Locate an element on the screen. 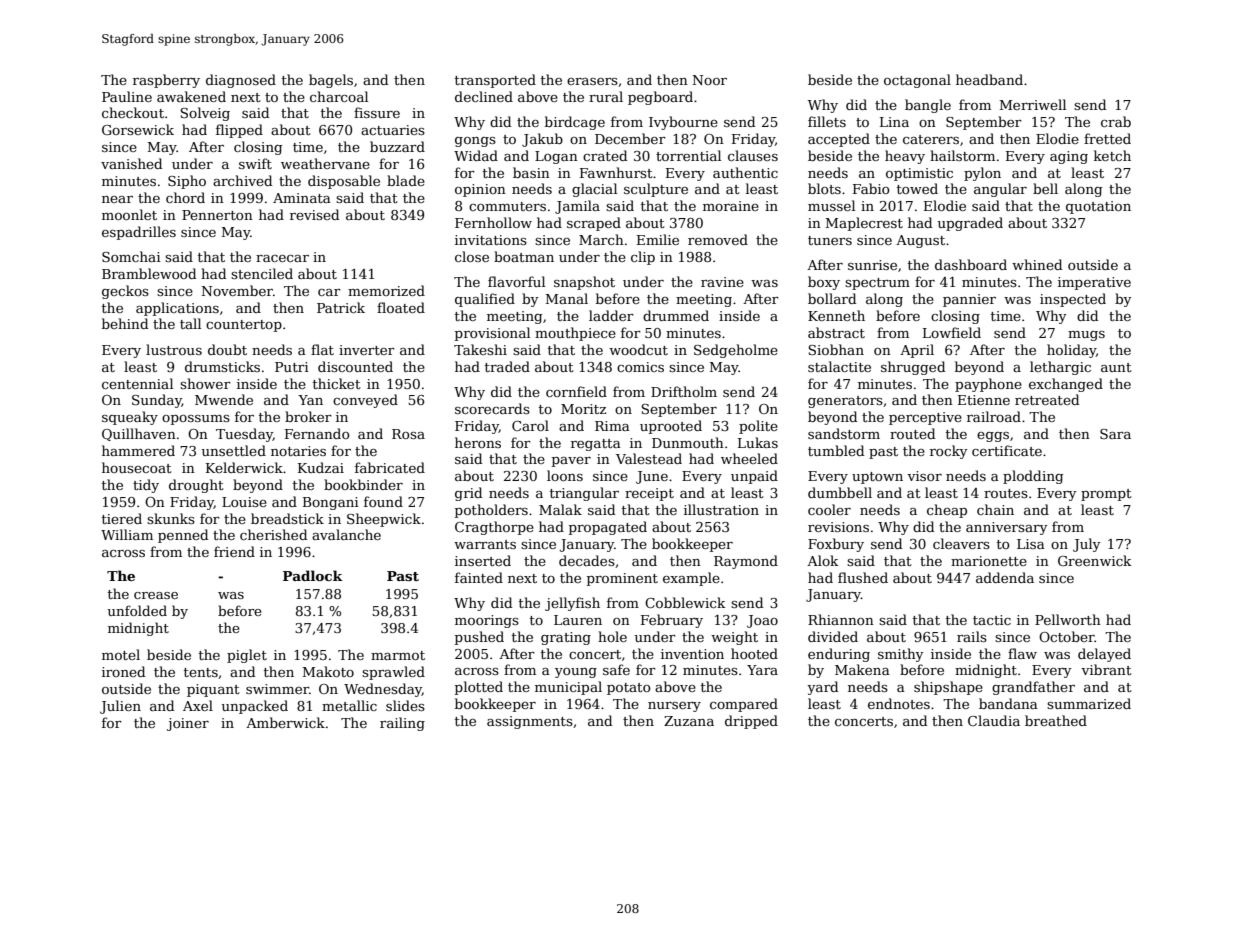  clauses is located at coordinates (753, 155).
